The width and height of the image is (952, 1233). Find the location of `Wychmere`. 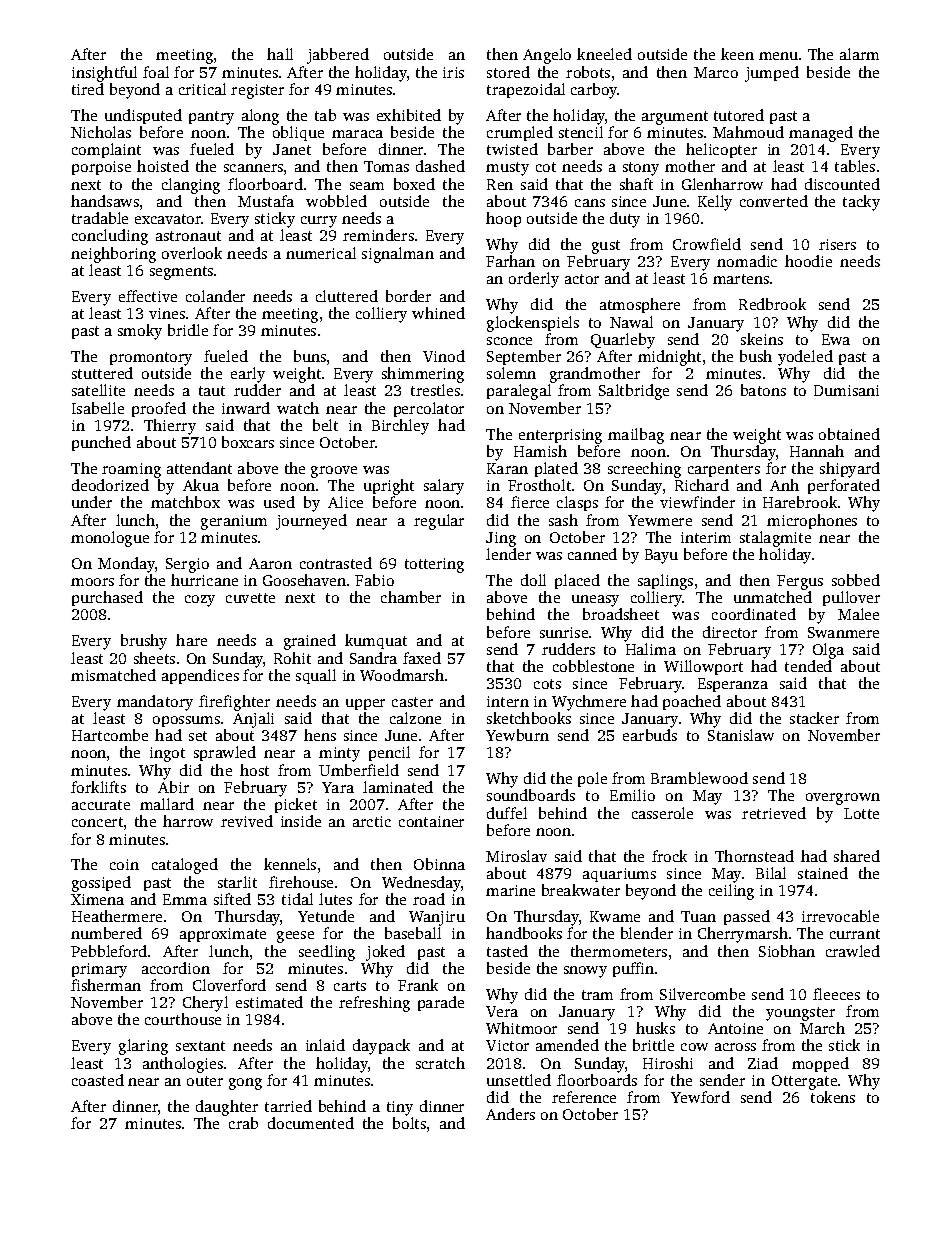

Wychmere is located at coordinates (589, 703).
